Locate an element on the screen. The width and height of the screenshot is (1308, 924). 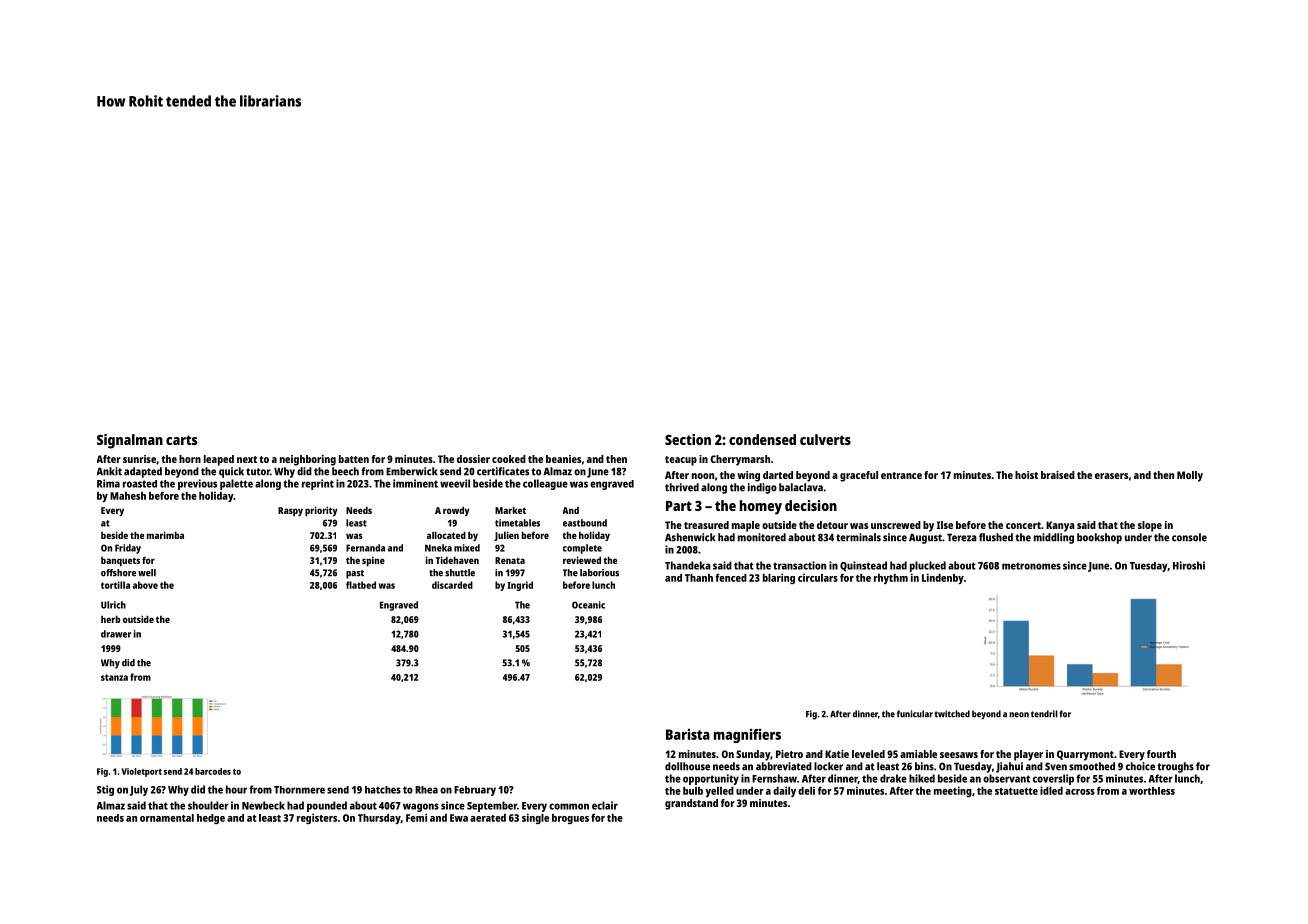
stanza is located at coordinates (114, 677).
